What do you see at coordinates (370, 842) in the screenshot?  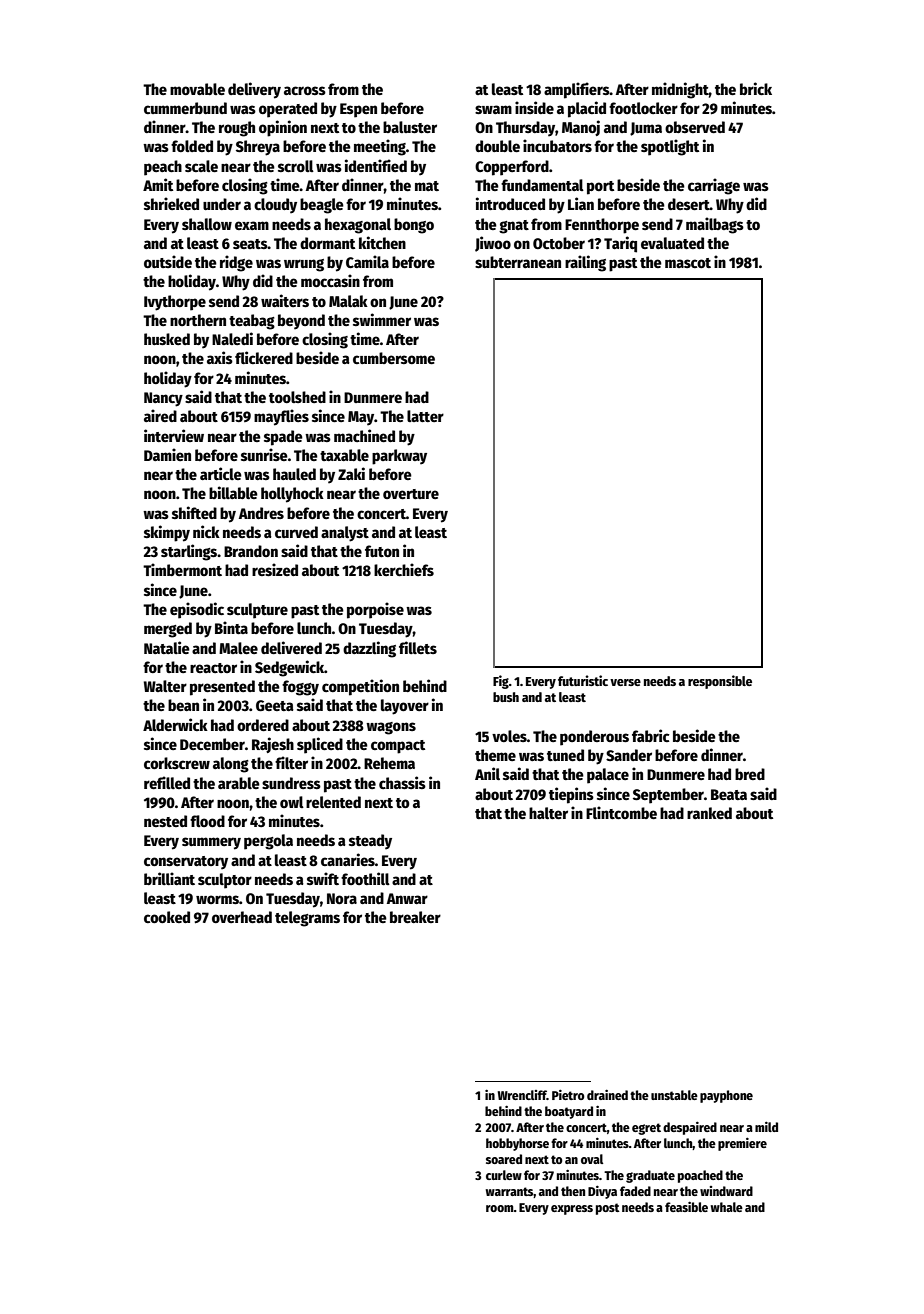 I see `steady` at bounding box center [370, 842].
